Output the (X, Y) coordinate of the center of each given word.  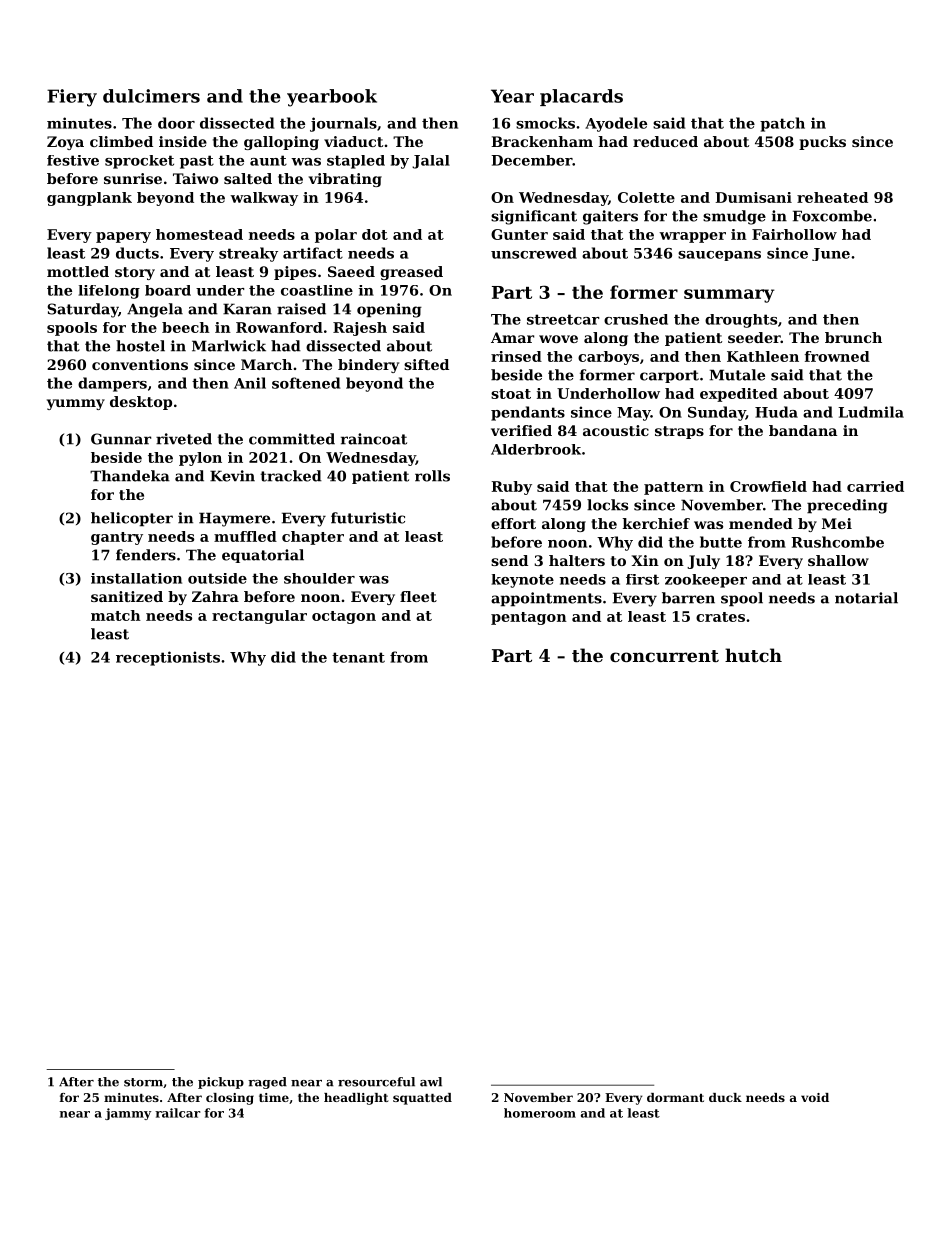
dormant (675, 1097)
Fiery (72, 98)
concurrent (664, 656)
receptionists (168, 658)
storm (143, 1082)
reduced (665, 141)
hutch (753, 655)
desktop (141, 403)
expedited (739, 395)
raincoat (374, 439)
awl (431, 1082)
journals (343, 124)
